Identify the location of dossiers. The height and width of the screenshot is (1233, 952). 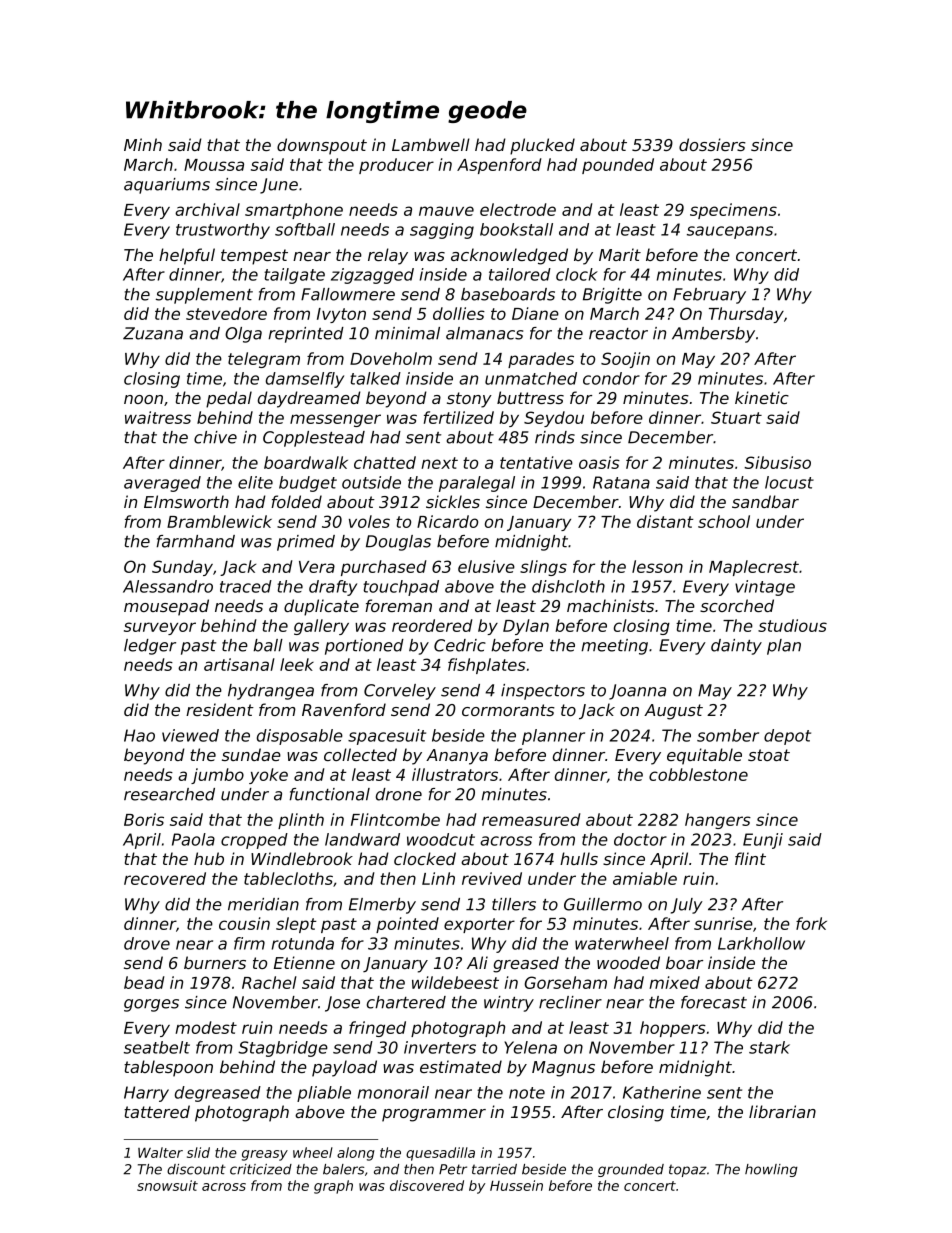
(712, 144).
